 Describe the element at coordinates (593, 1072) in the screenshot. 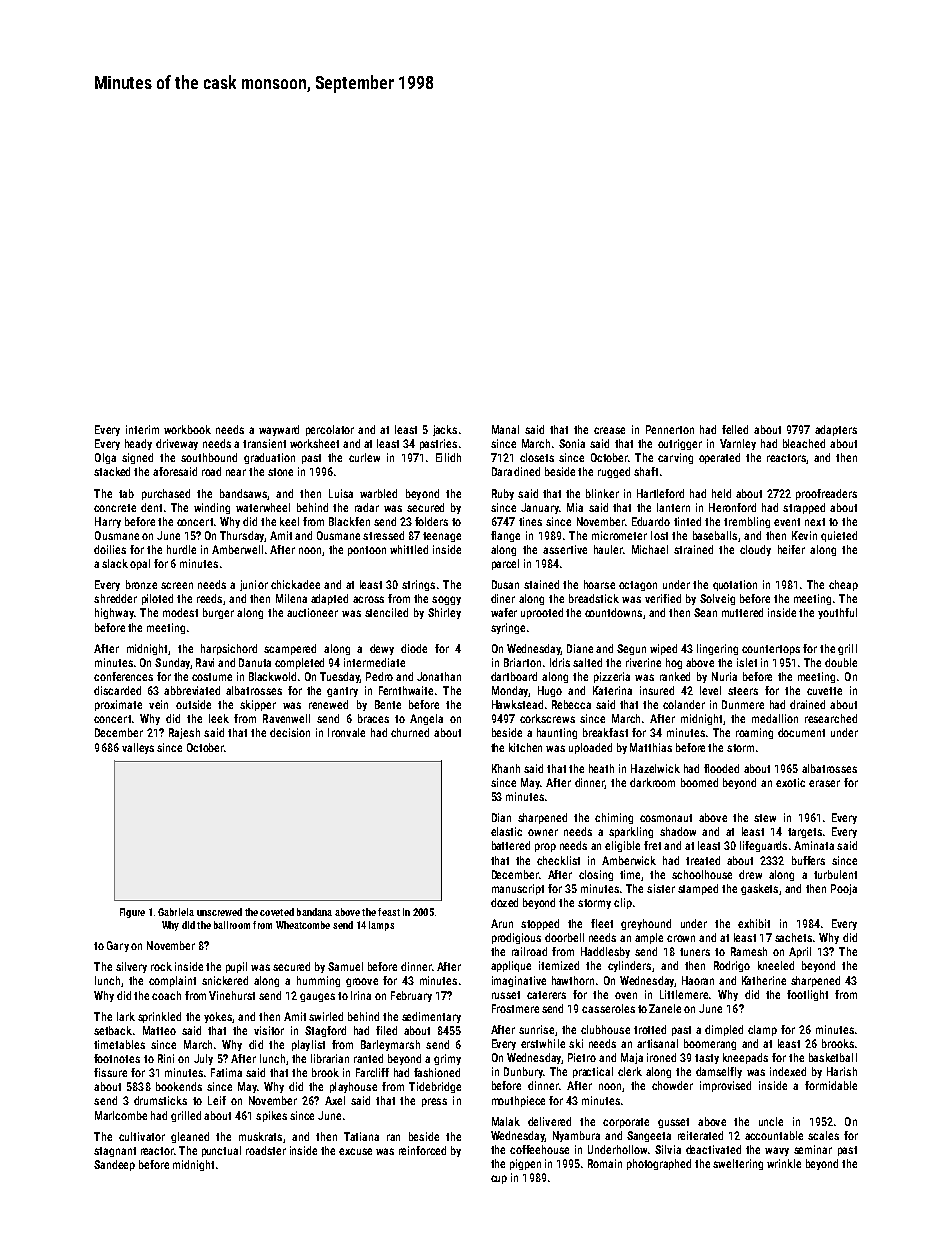

I see `practical` at that location.
